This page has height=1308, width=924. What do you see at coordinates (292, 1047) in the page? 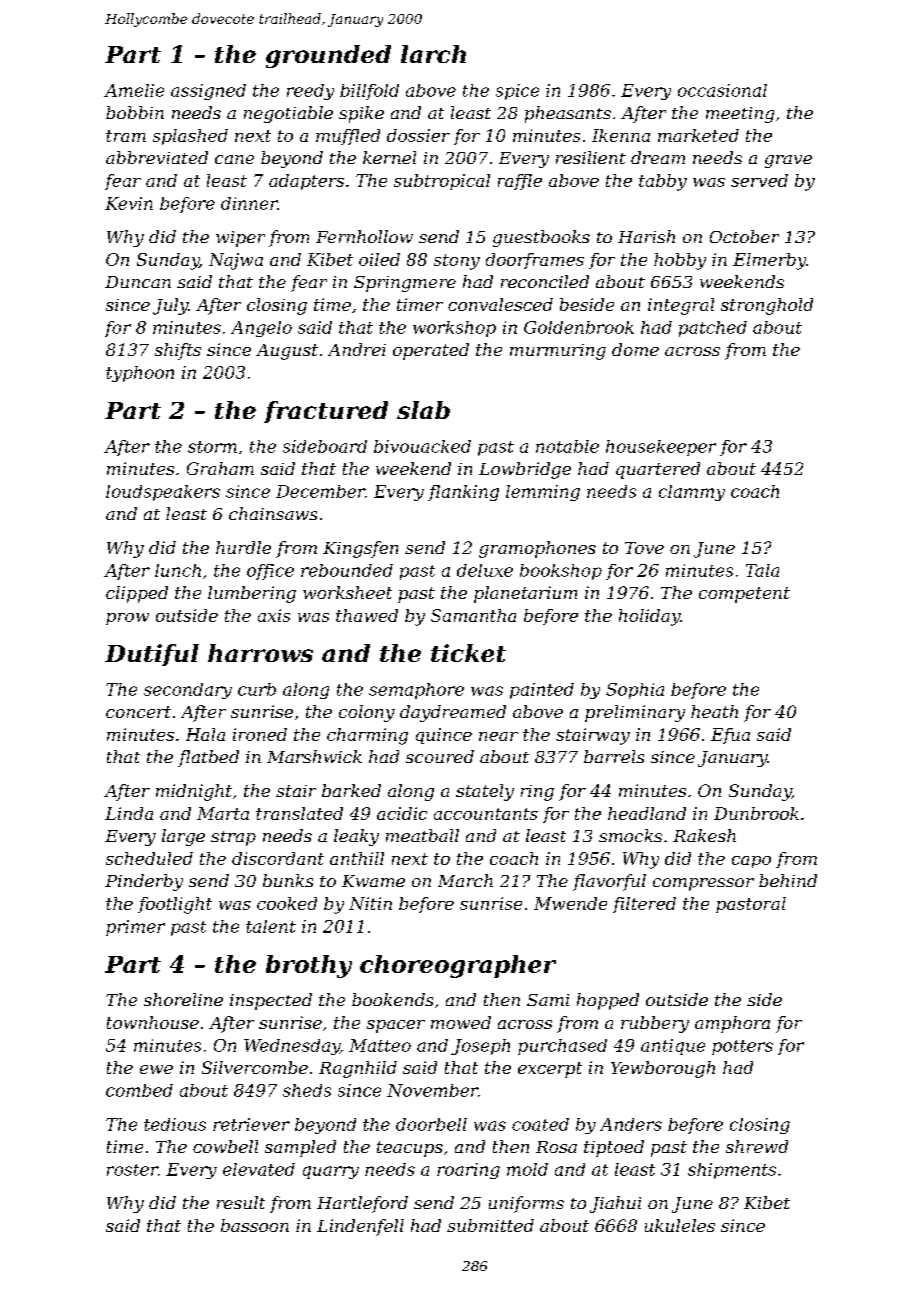
I see `Wednesday` at bounding box center [292, 1047].
